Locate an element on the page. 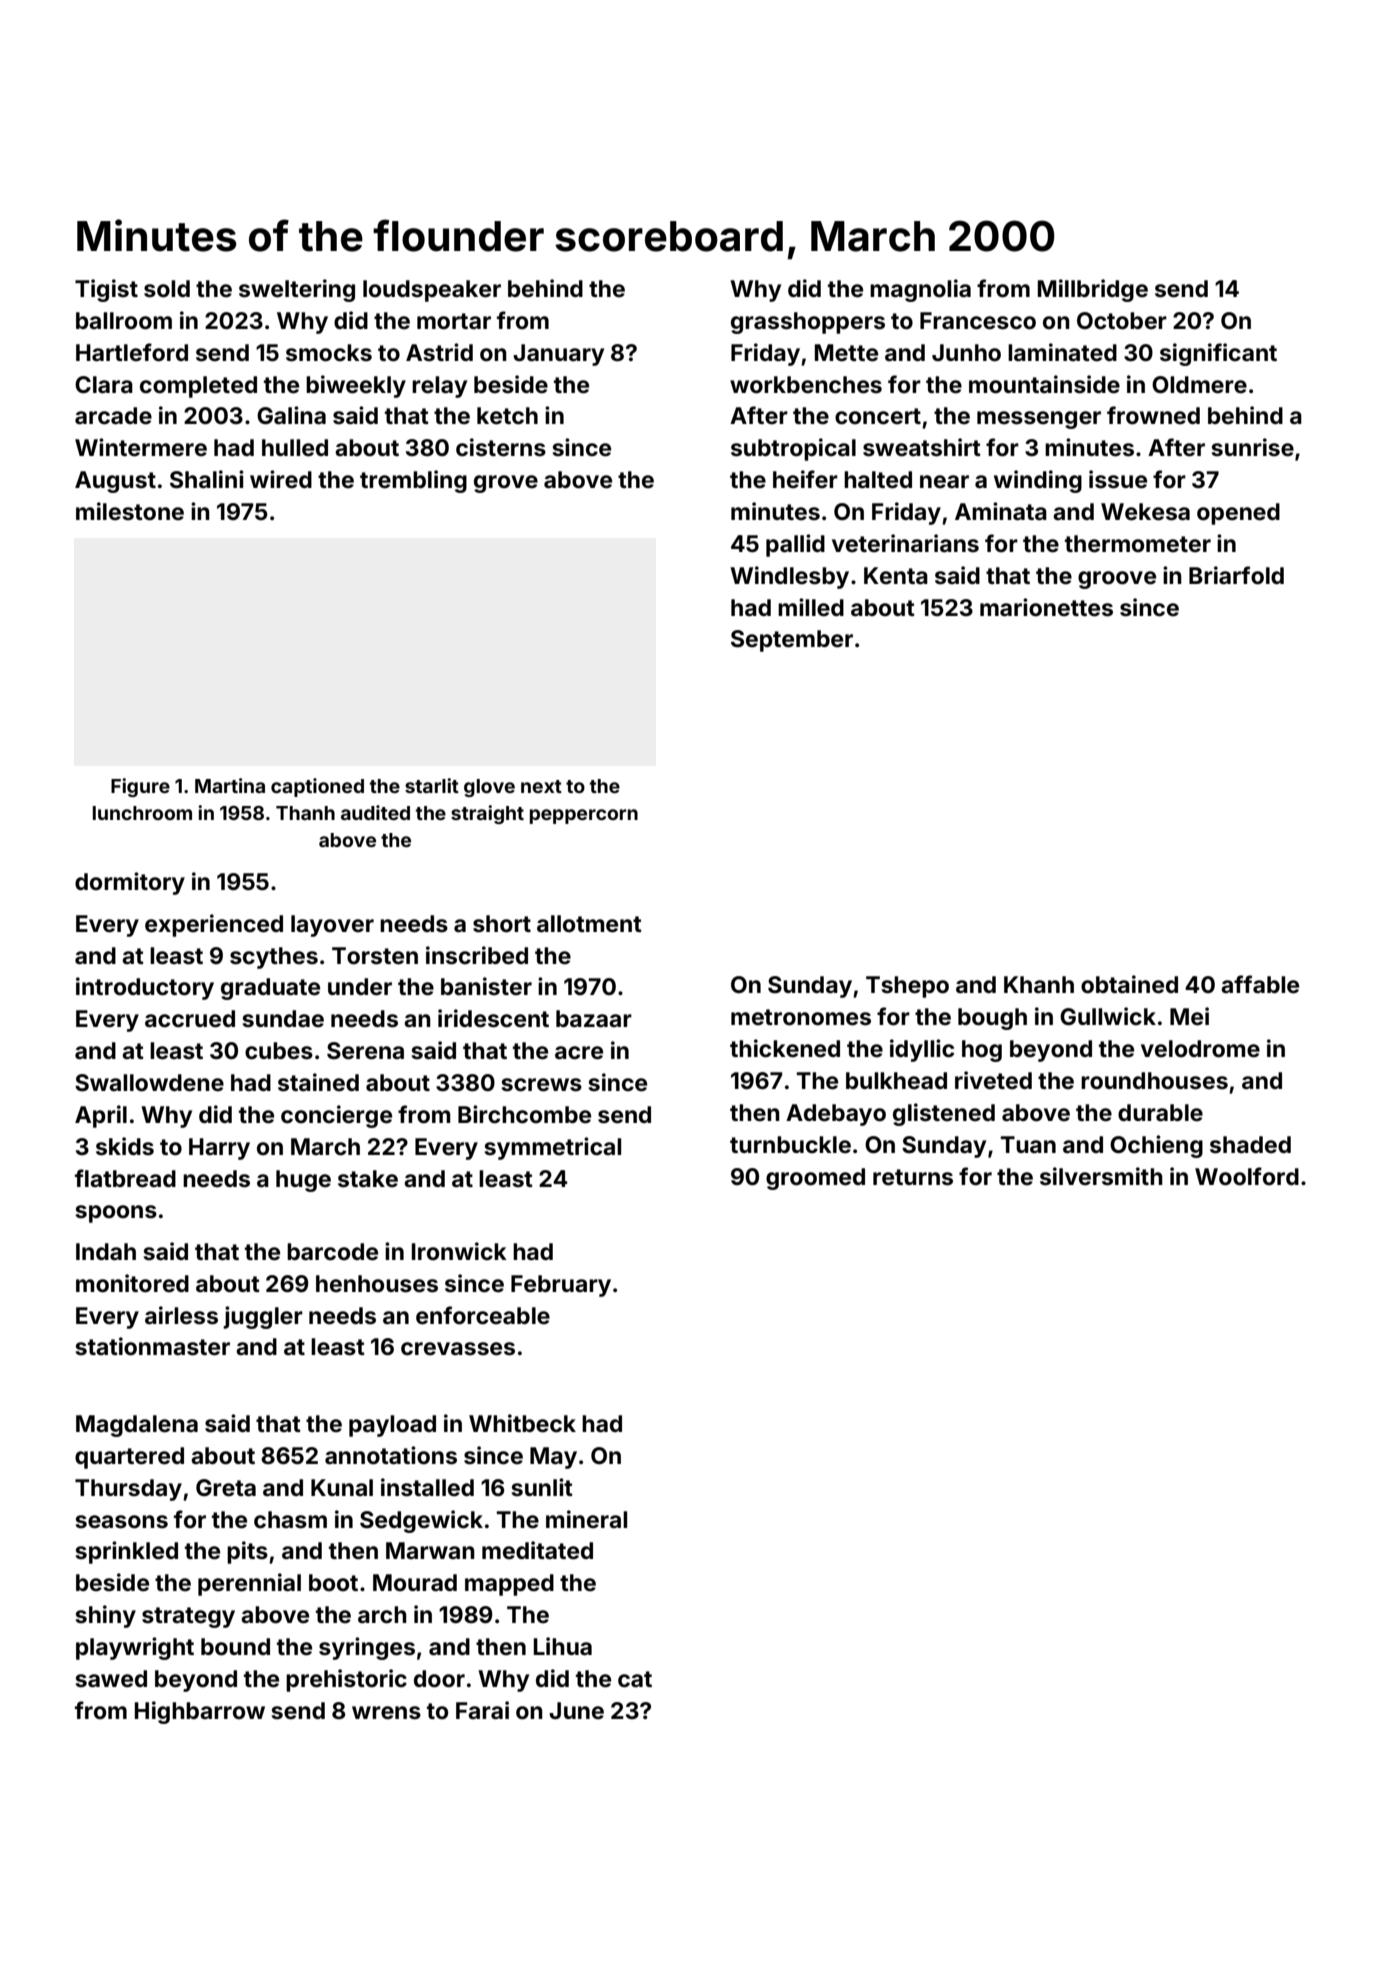 The image size is (1386, 1969). pallid is located at coordinates (795, 545).
